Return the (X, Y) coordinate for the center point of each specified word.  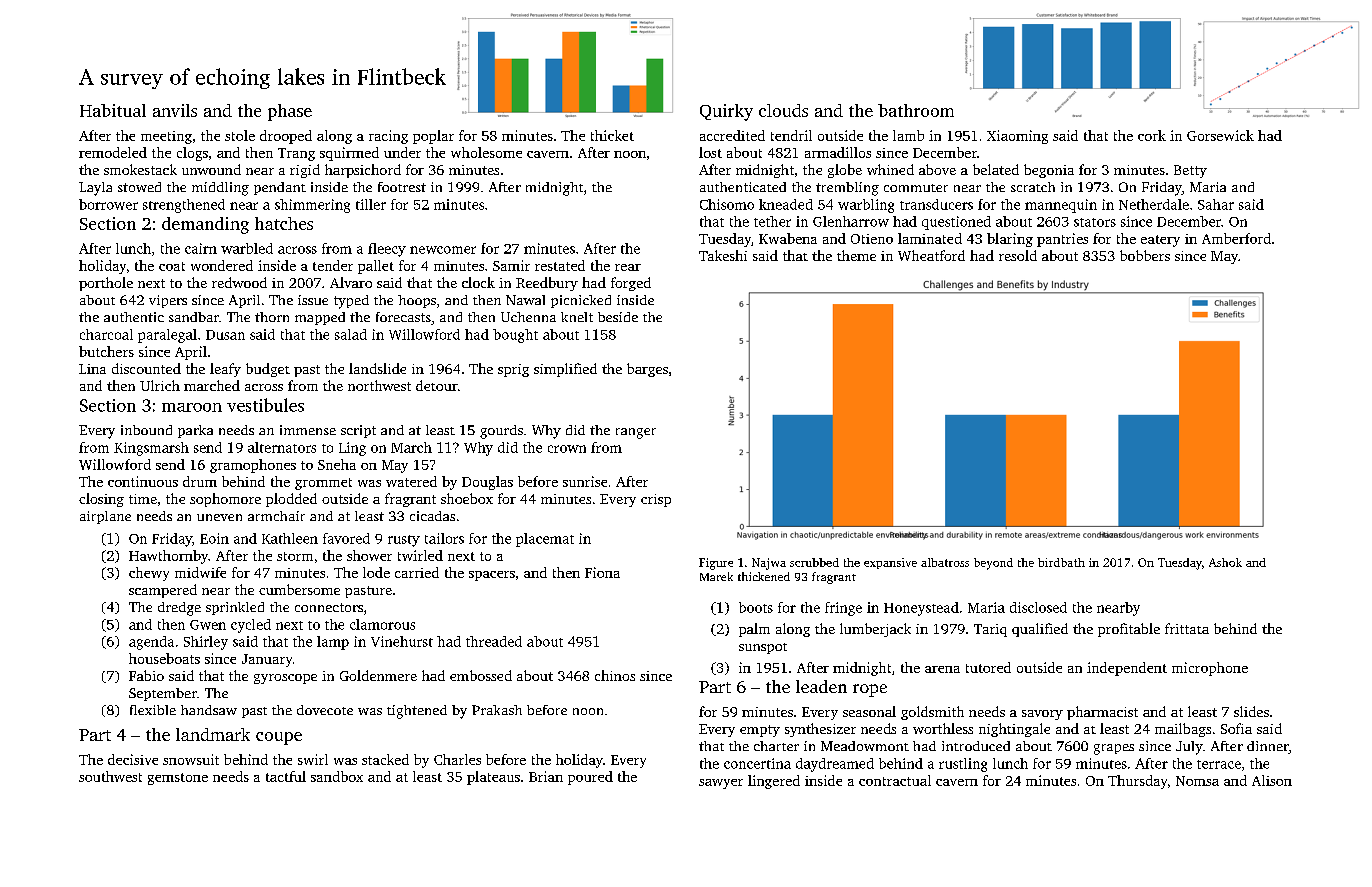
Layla (95, 189)
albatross (945, 562)
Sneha (337, 464)
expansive (890, 563)
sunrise (585, 481)
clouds (783, 110)
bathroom (916, 110)
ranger (636, 433)
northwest (379, 385)
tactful (286, 776)
